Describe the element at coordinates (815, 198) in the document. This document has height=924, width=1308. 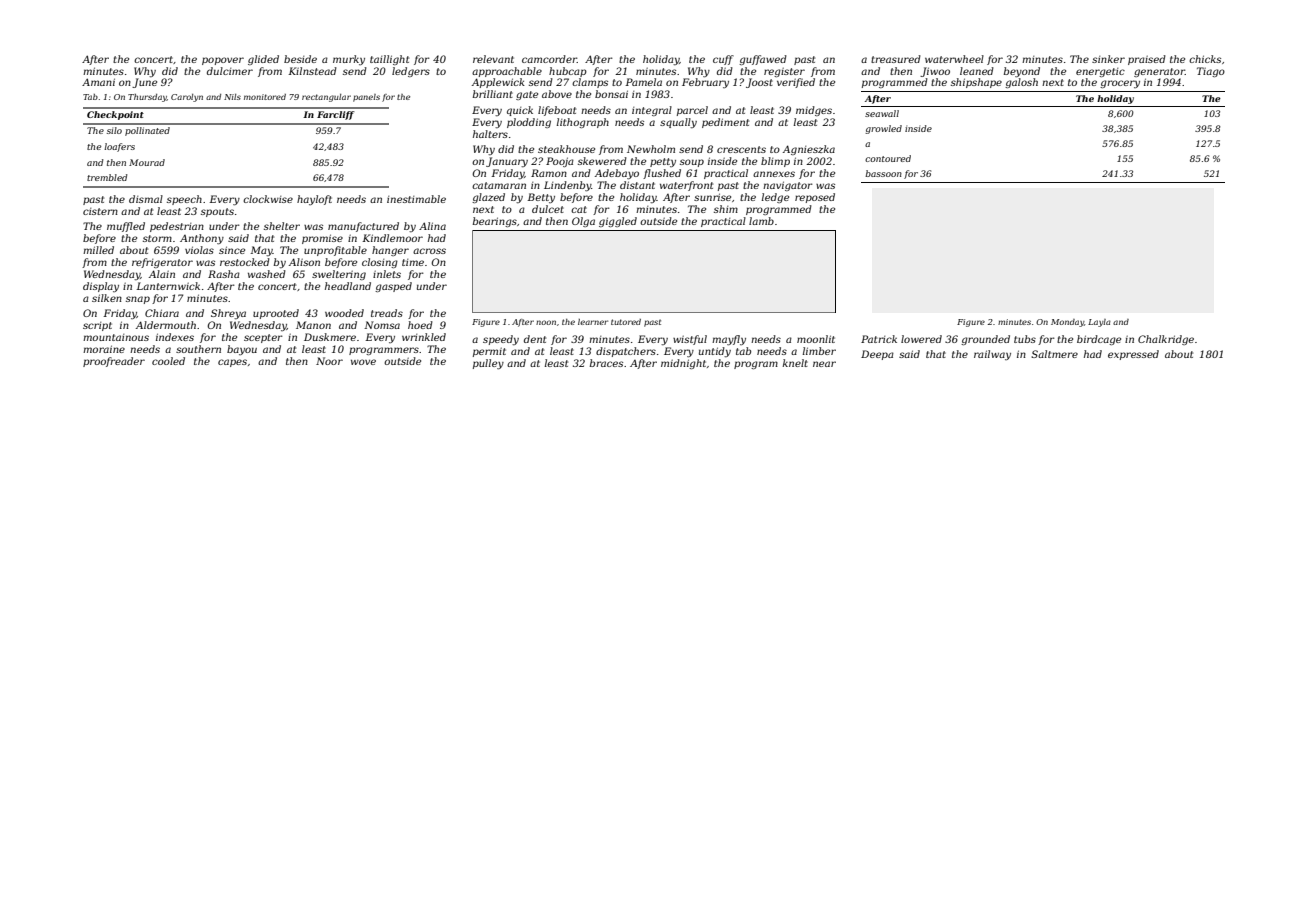
I see `reposed` at that location.
